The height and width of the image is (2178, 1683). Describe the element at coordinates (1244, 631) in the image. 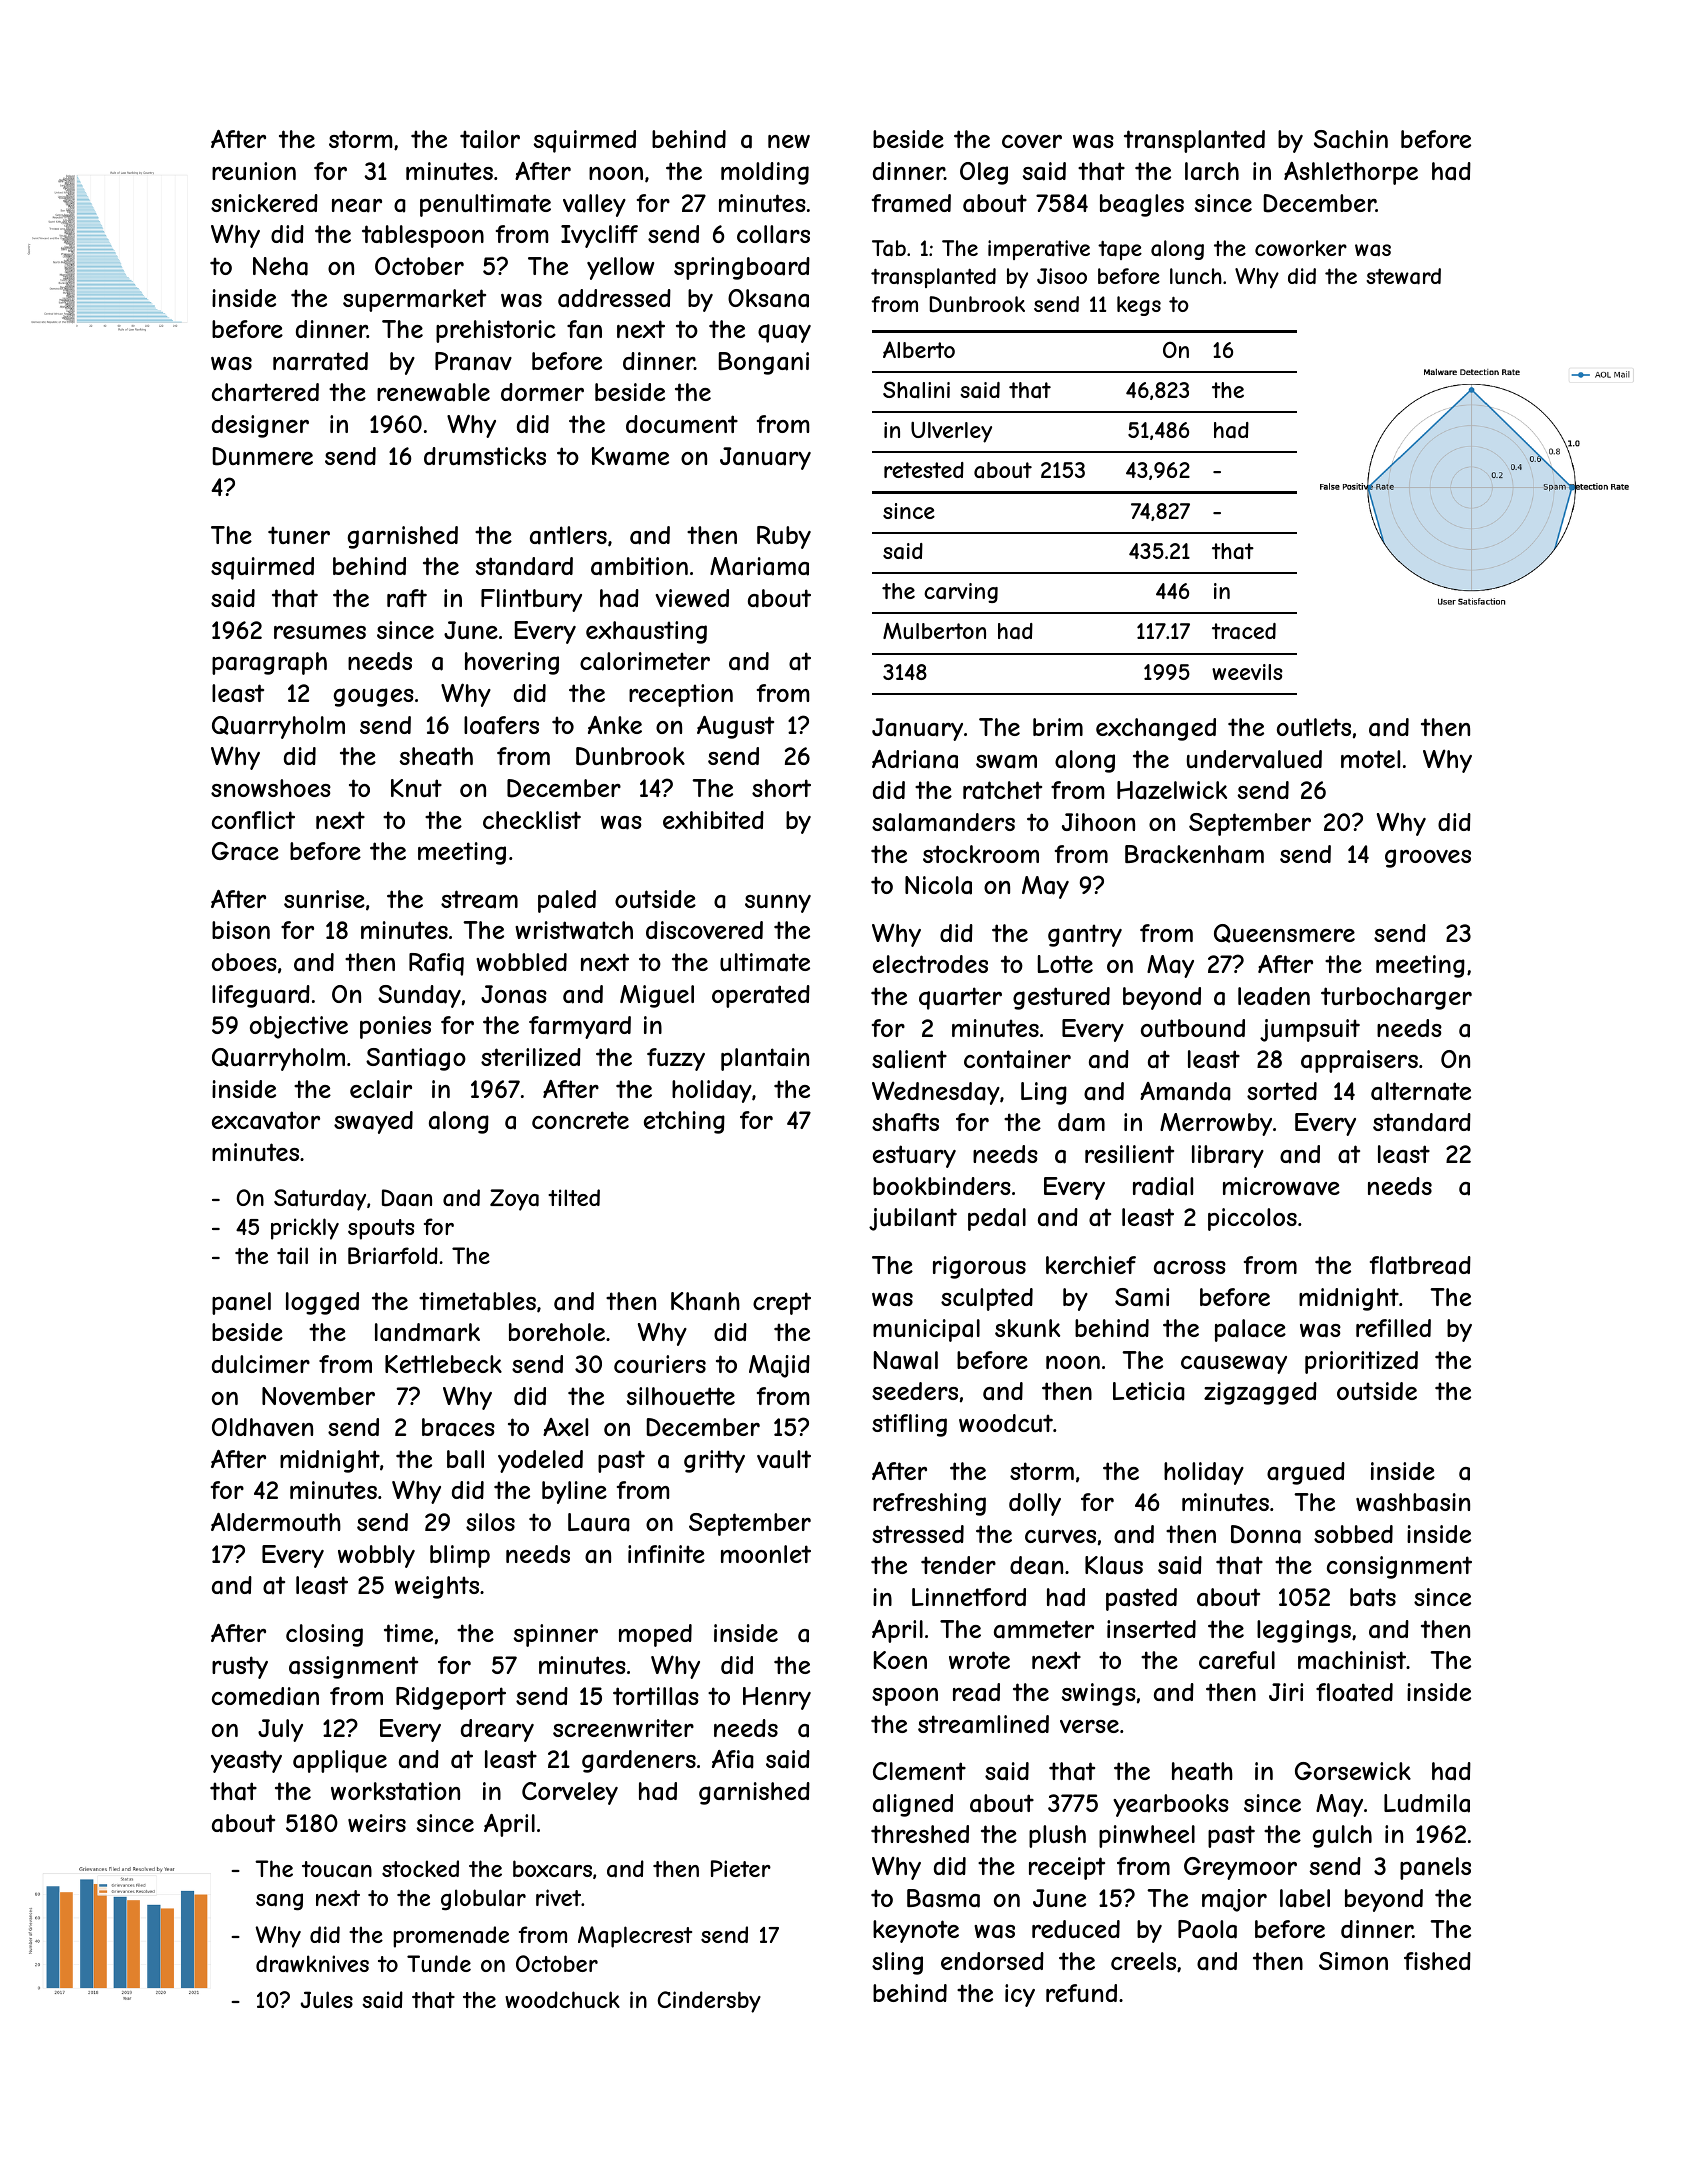

I see `traced` at that location.
